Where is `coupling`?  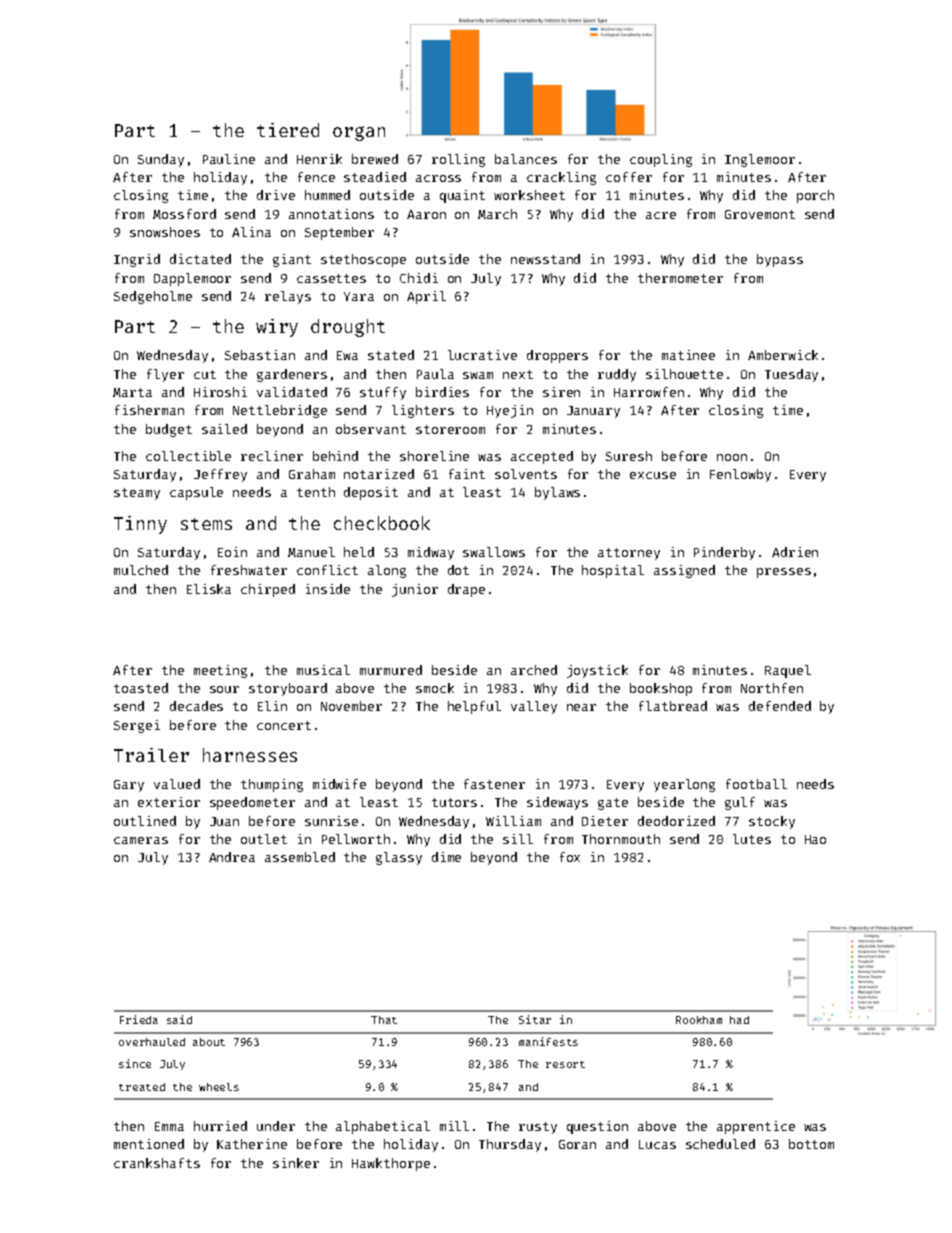
coupling is located at coordinates (661, 160).
